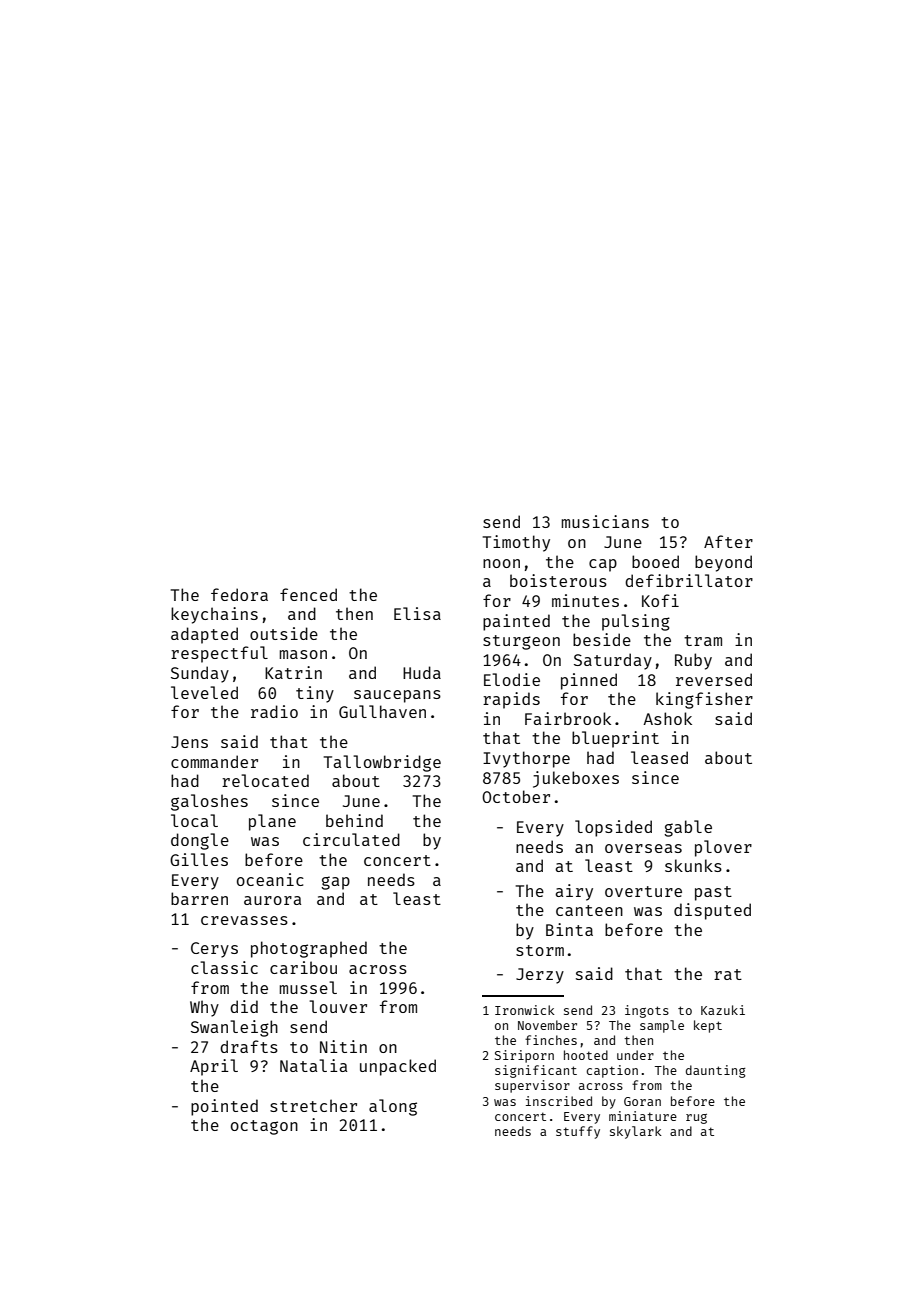 The image size is (924, 1311). What do you see at coordinates (335, 883) in the screenshot?
I see `gap` at bounding box center [335, 883].
